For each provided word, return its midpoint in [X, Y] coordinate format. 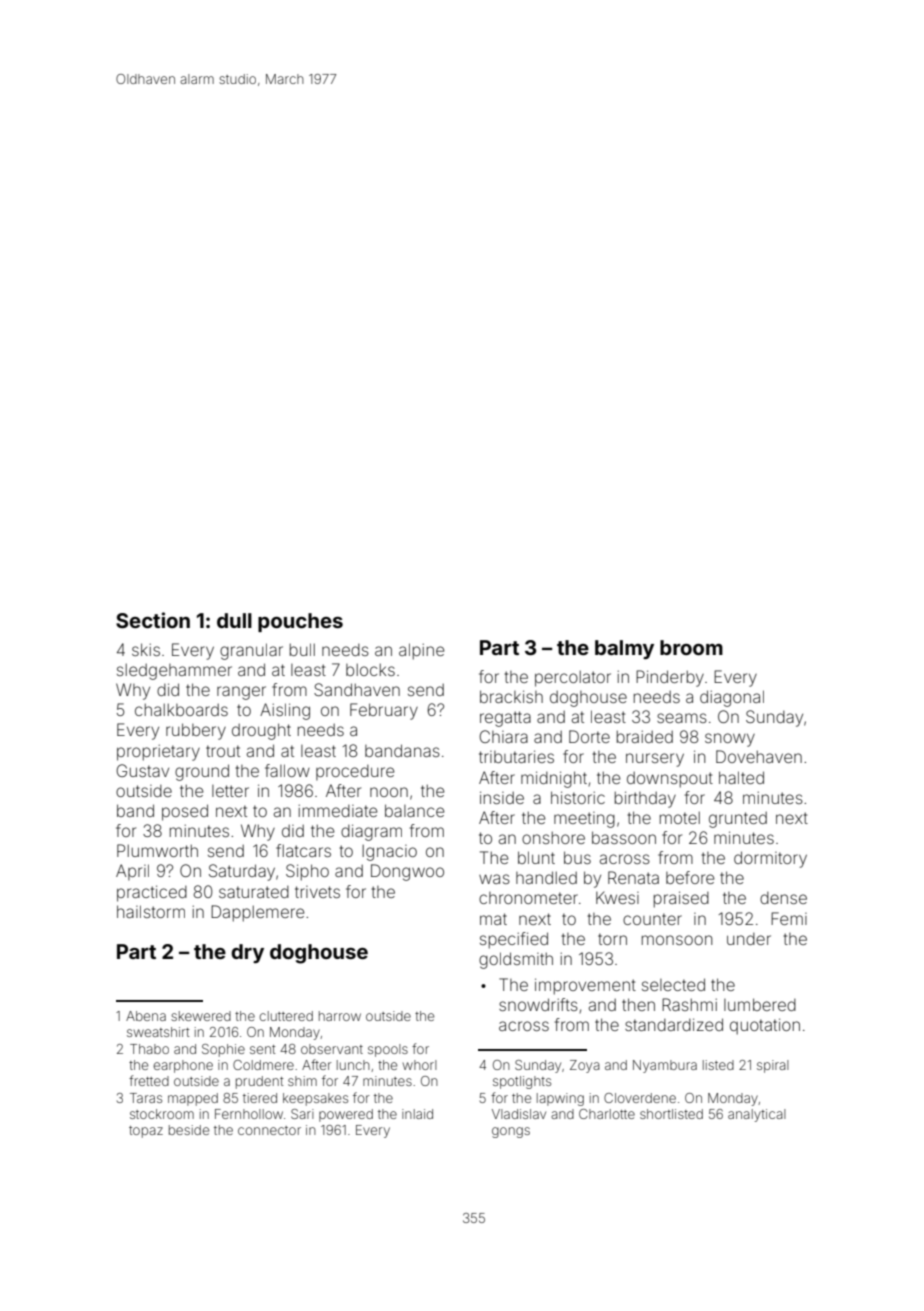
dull [234, 620]
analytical [757, 1115]
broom [691, 647]
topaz [146, 1132]
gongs [511, 1132]
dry [247, 953]
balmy [624, 649]
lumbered [760, 1004]
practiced [152, 893]
